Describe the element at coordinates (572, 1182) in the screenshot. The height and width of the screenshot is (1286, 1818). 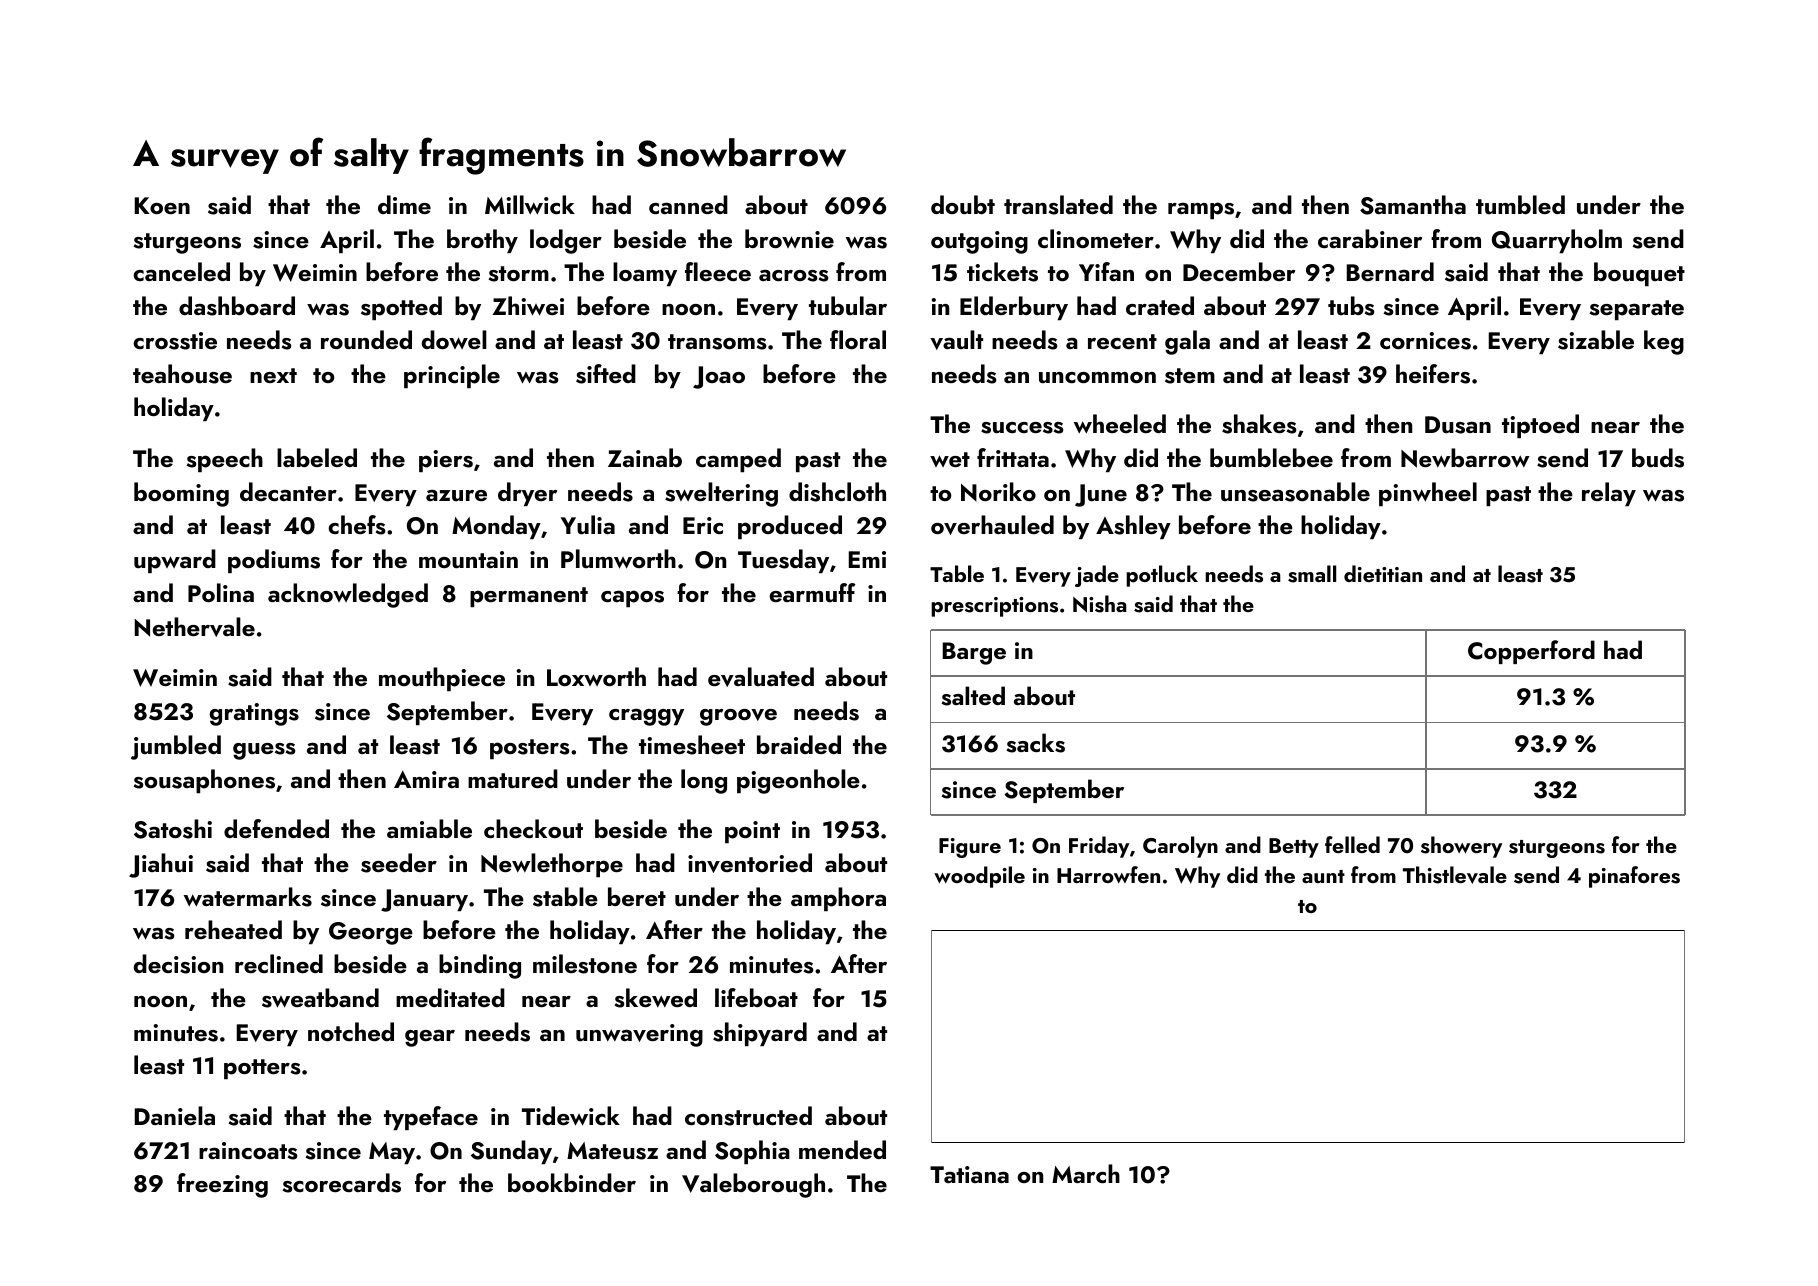
I see `bookbinder` at that location.
